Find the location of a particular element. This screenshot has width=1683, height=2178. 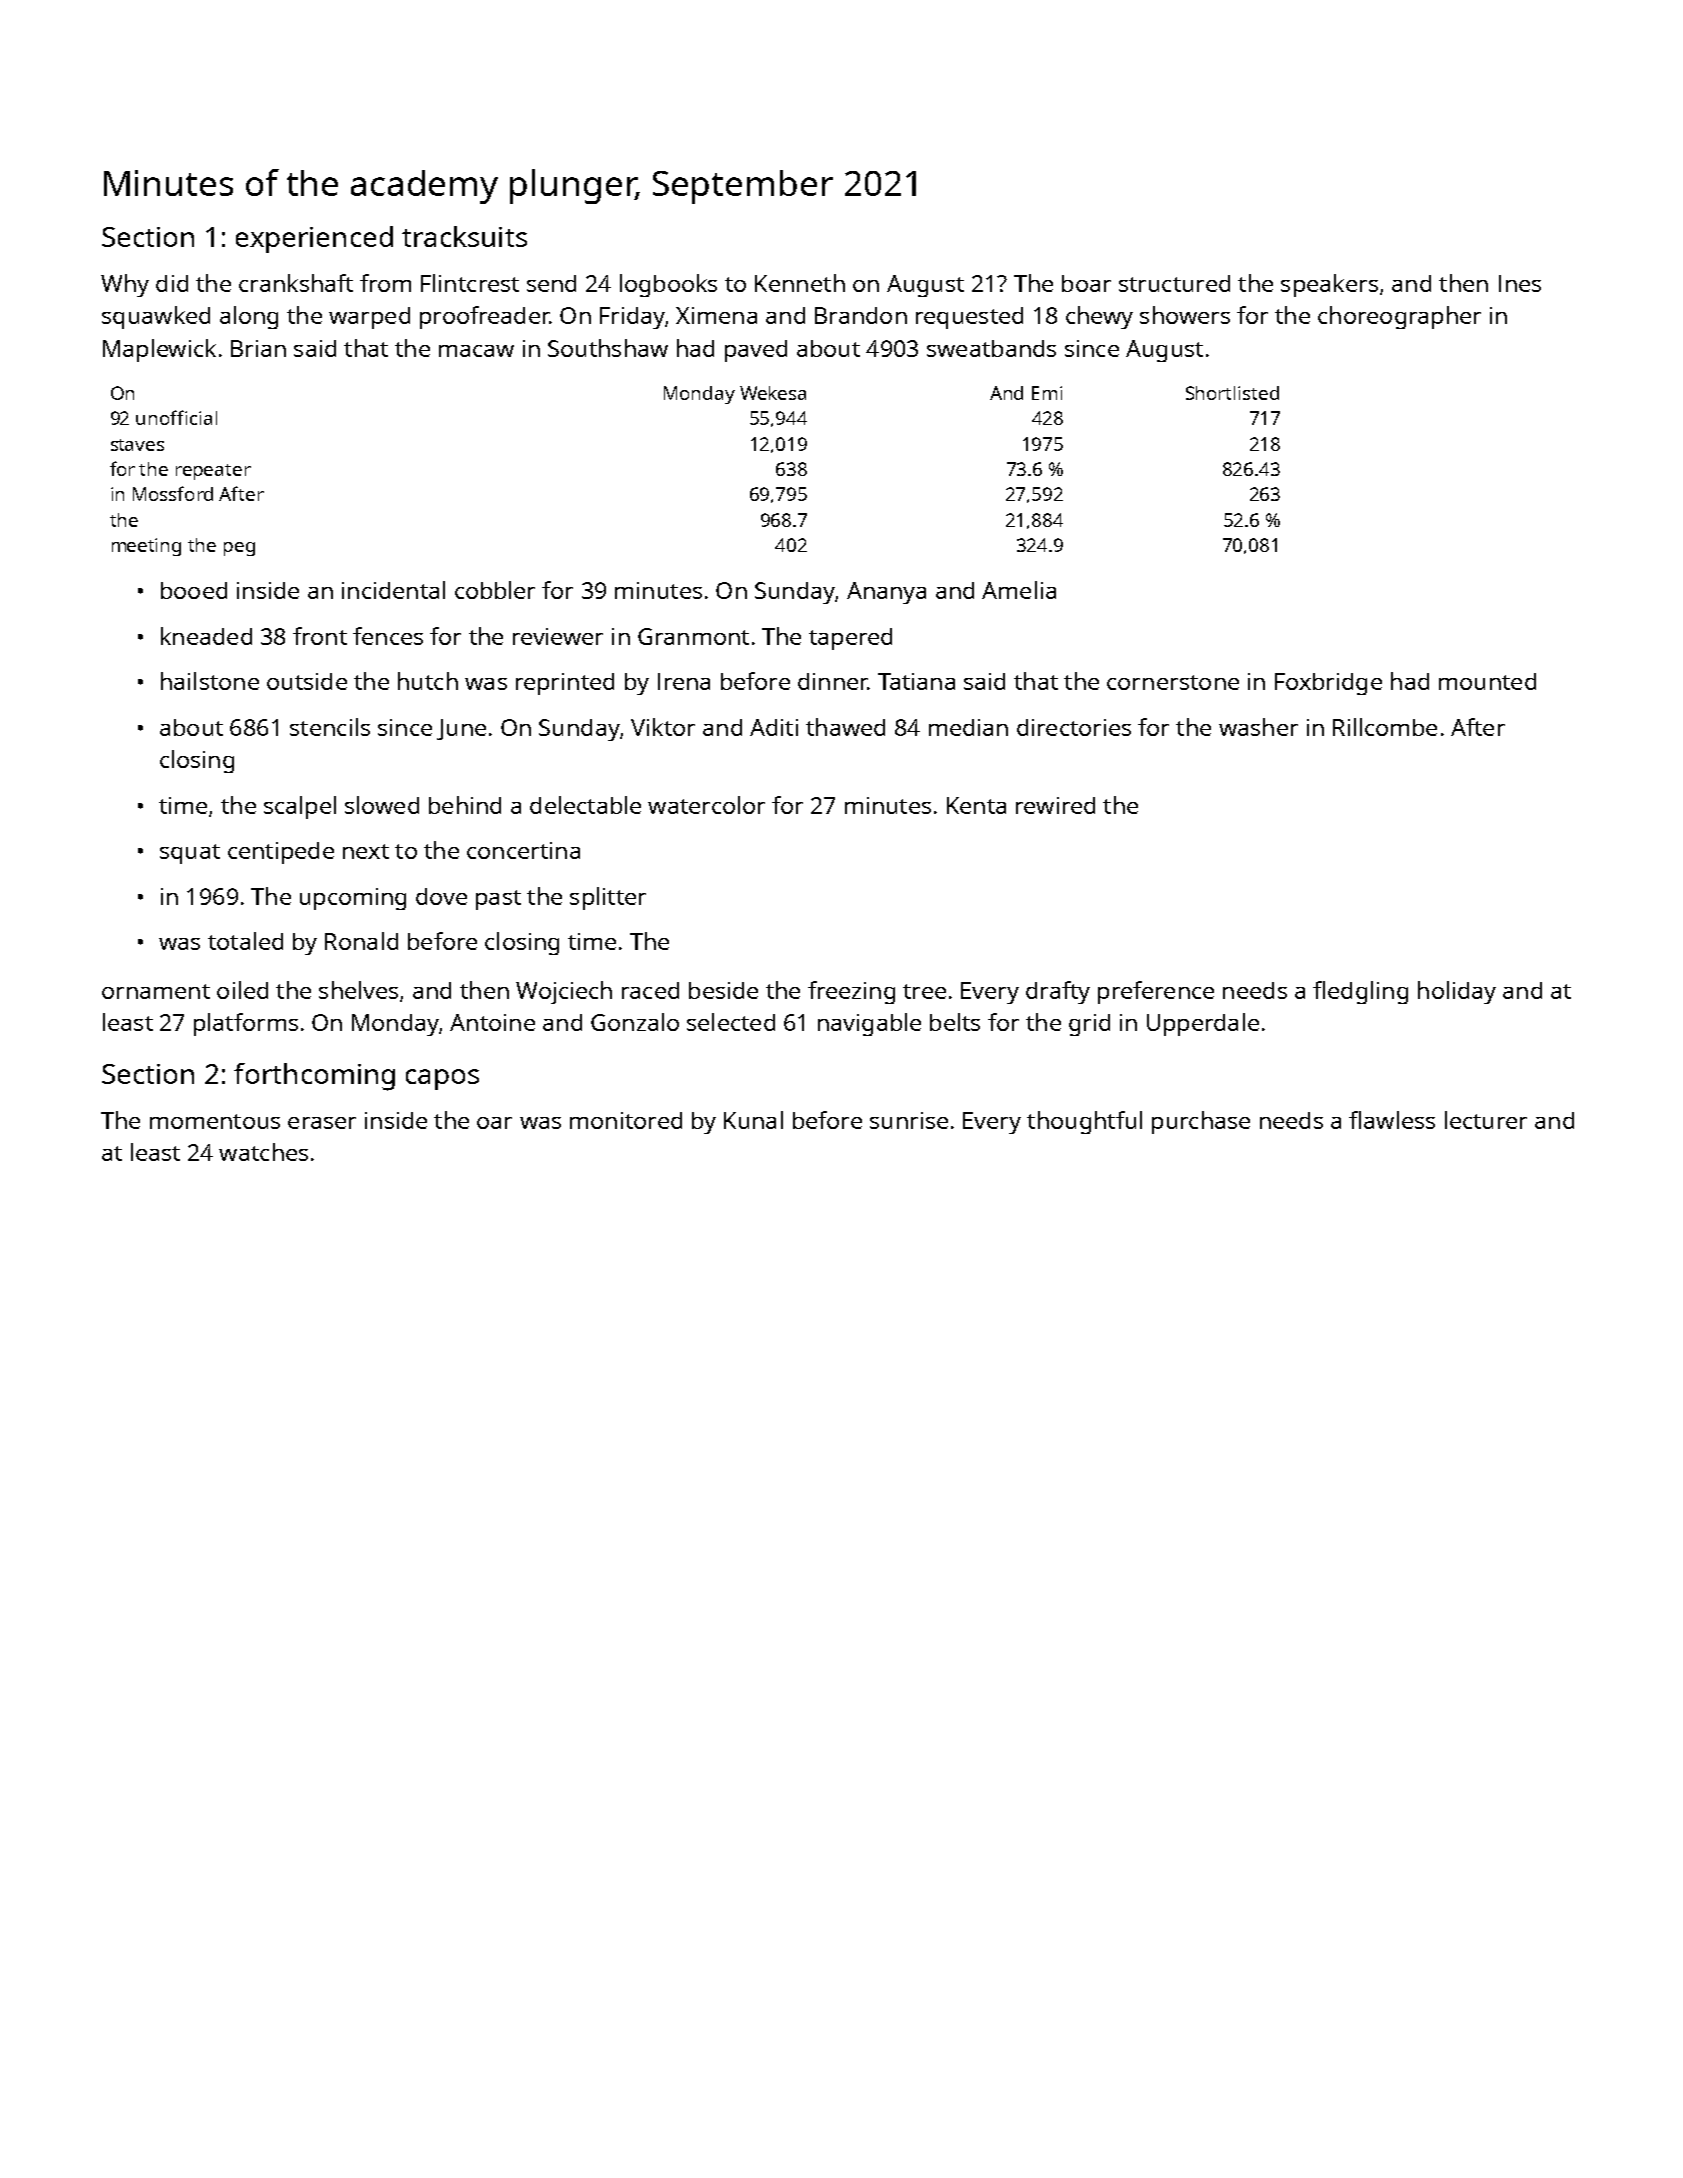

Brian is located at coordinates (258, 348).
